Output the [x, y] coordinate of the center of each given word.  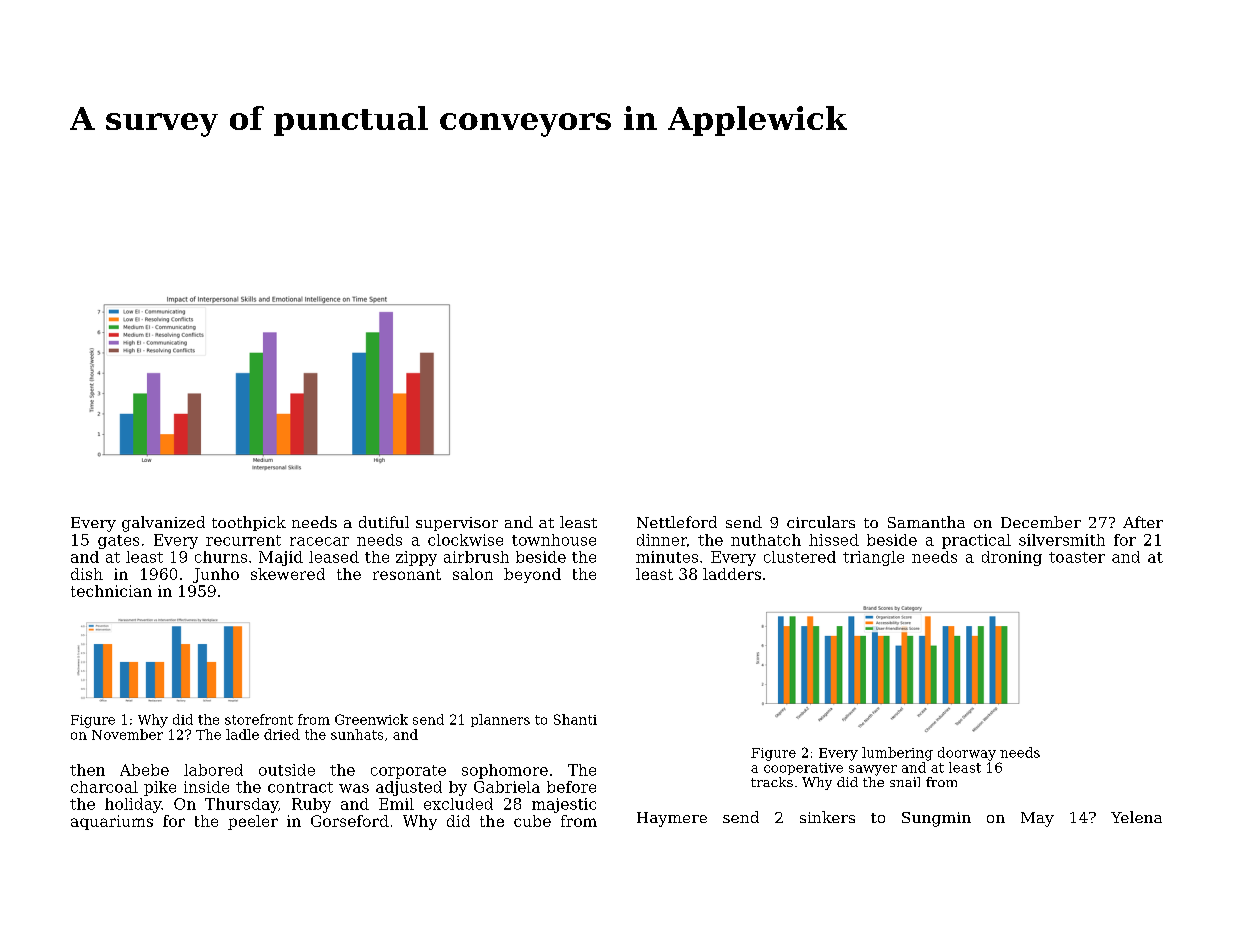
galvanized [163, 524]
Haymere [672, 819]
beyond [532, 575]
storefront [259, 719]
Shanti [575, 719]
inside [206, 787]
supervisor [457, 524]
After [1143, 522]
